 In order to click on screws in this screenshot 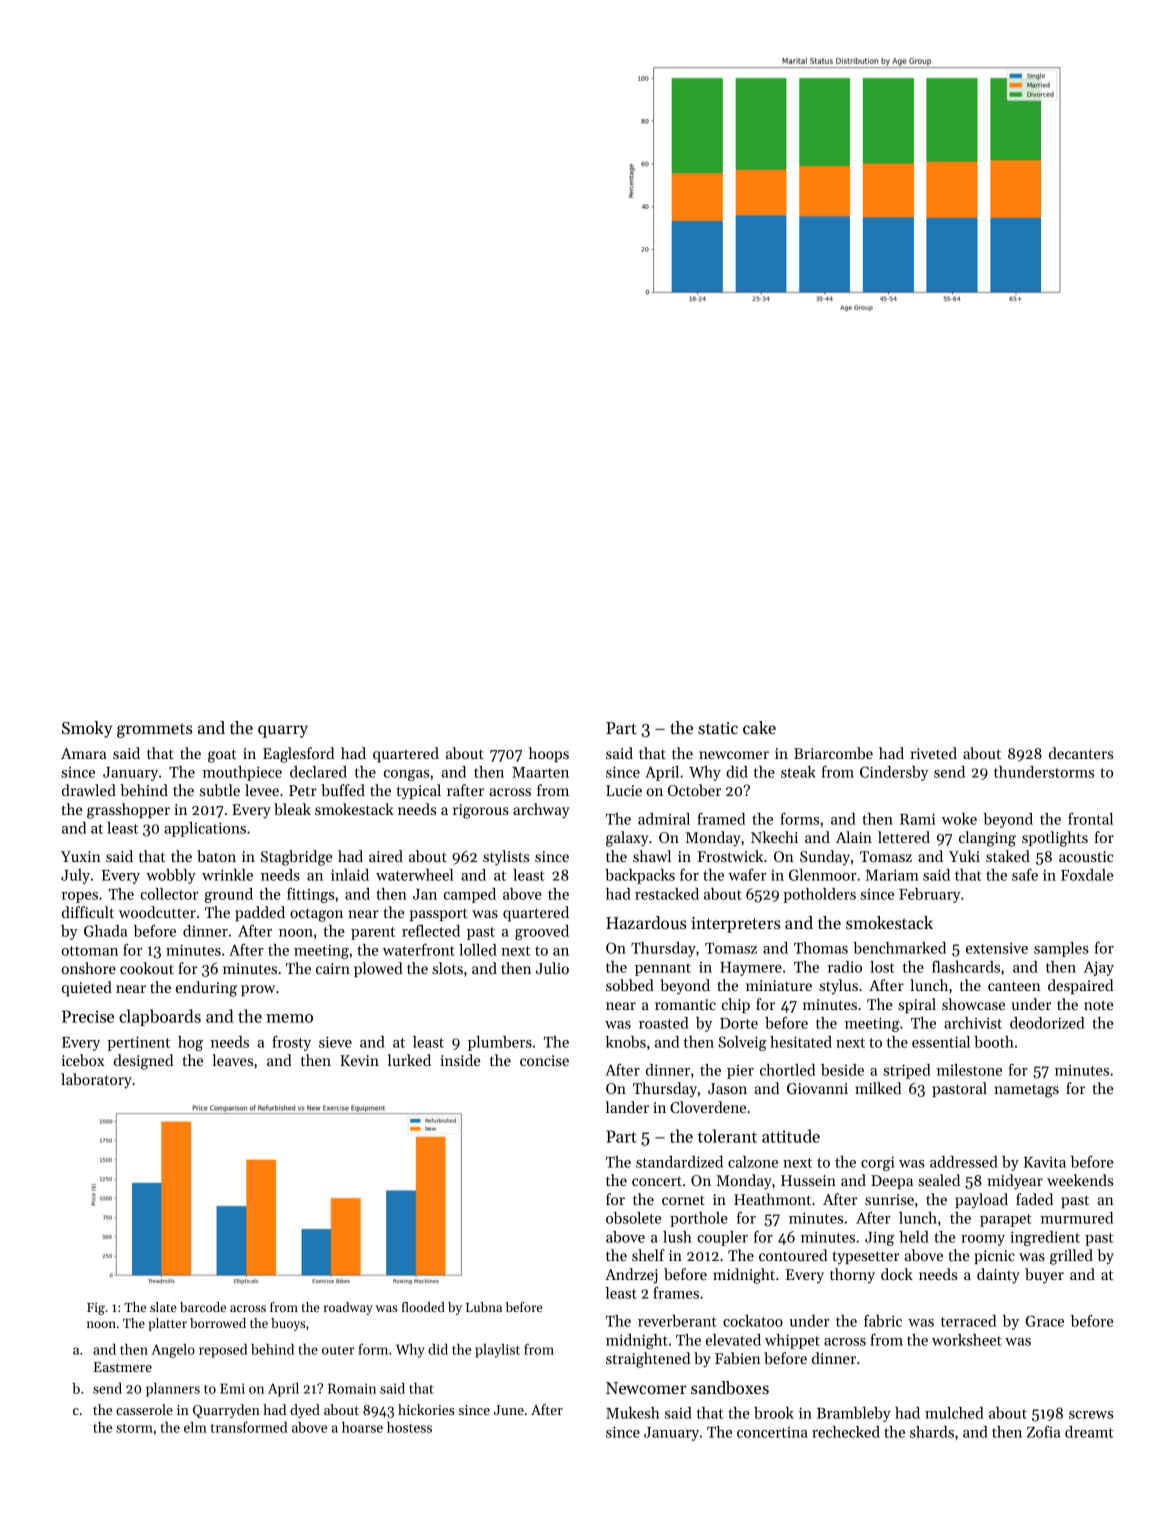, I will do `click(1091, 1415)`.
